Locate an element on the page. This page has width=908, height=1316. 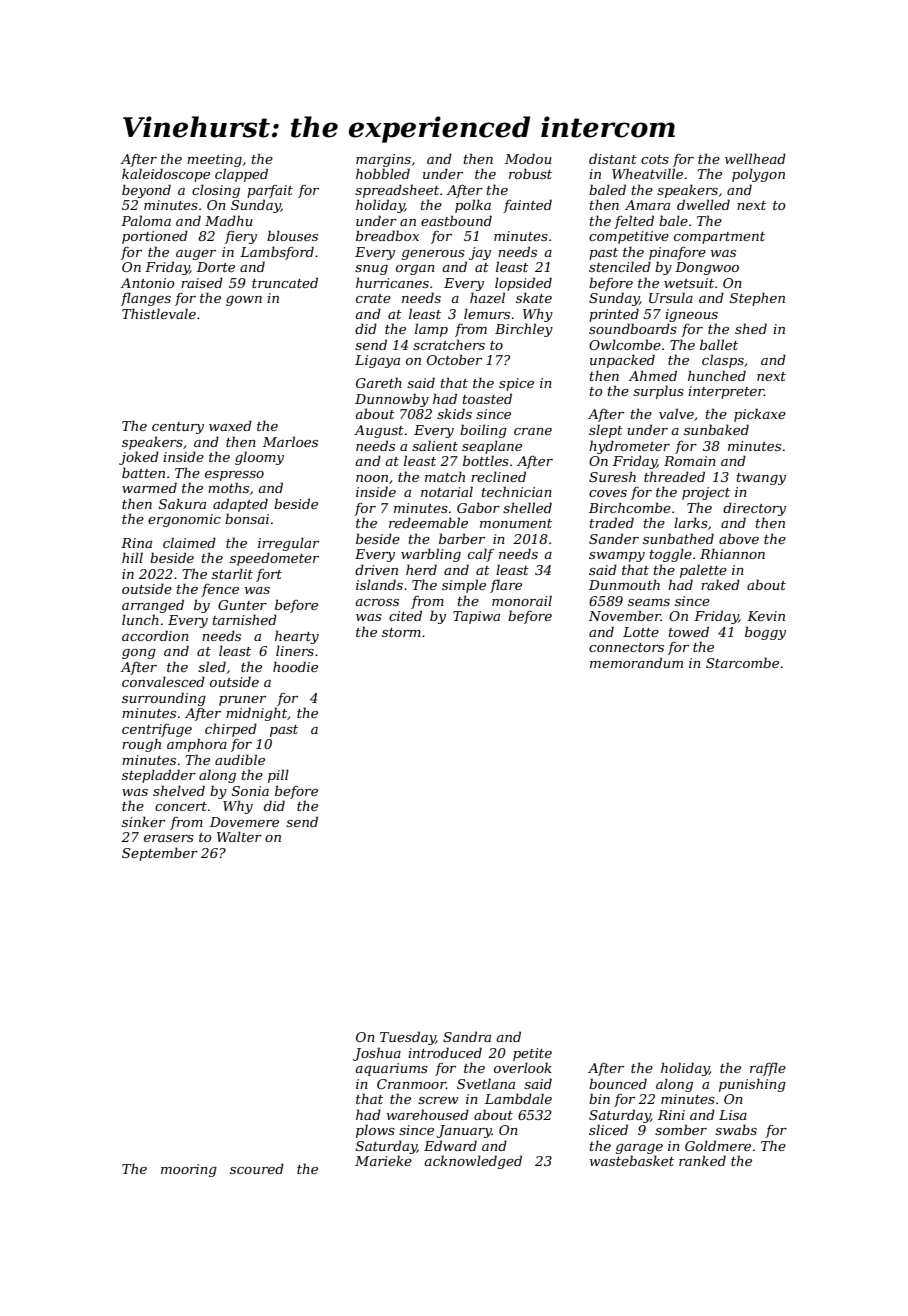
Starcombe is located at coordinates (742, 662).
